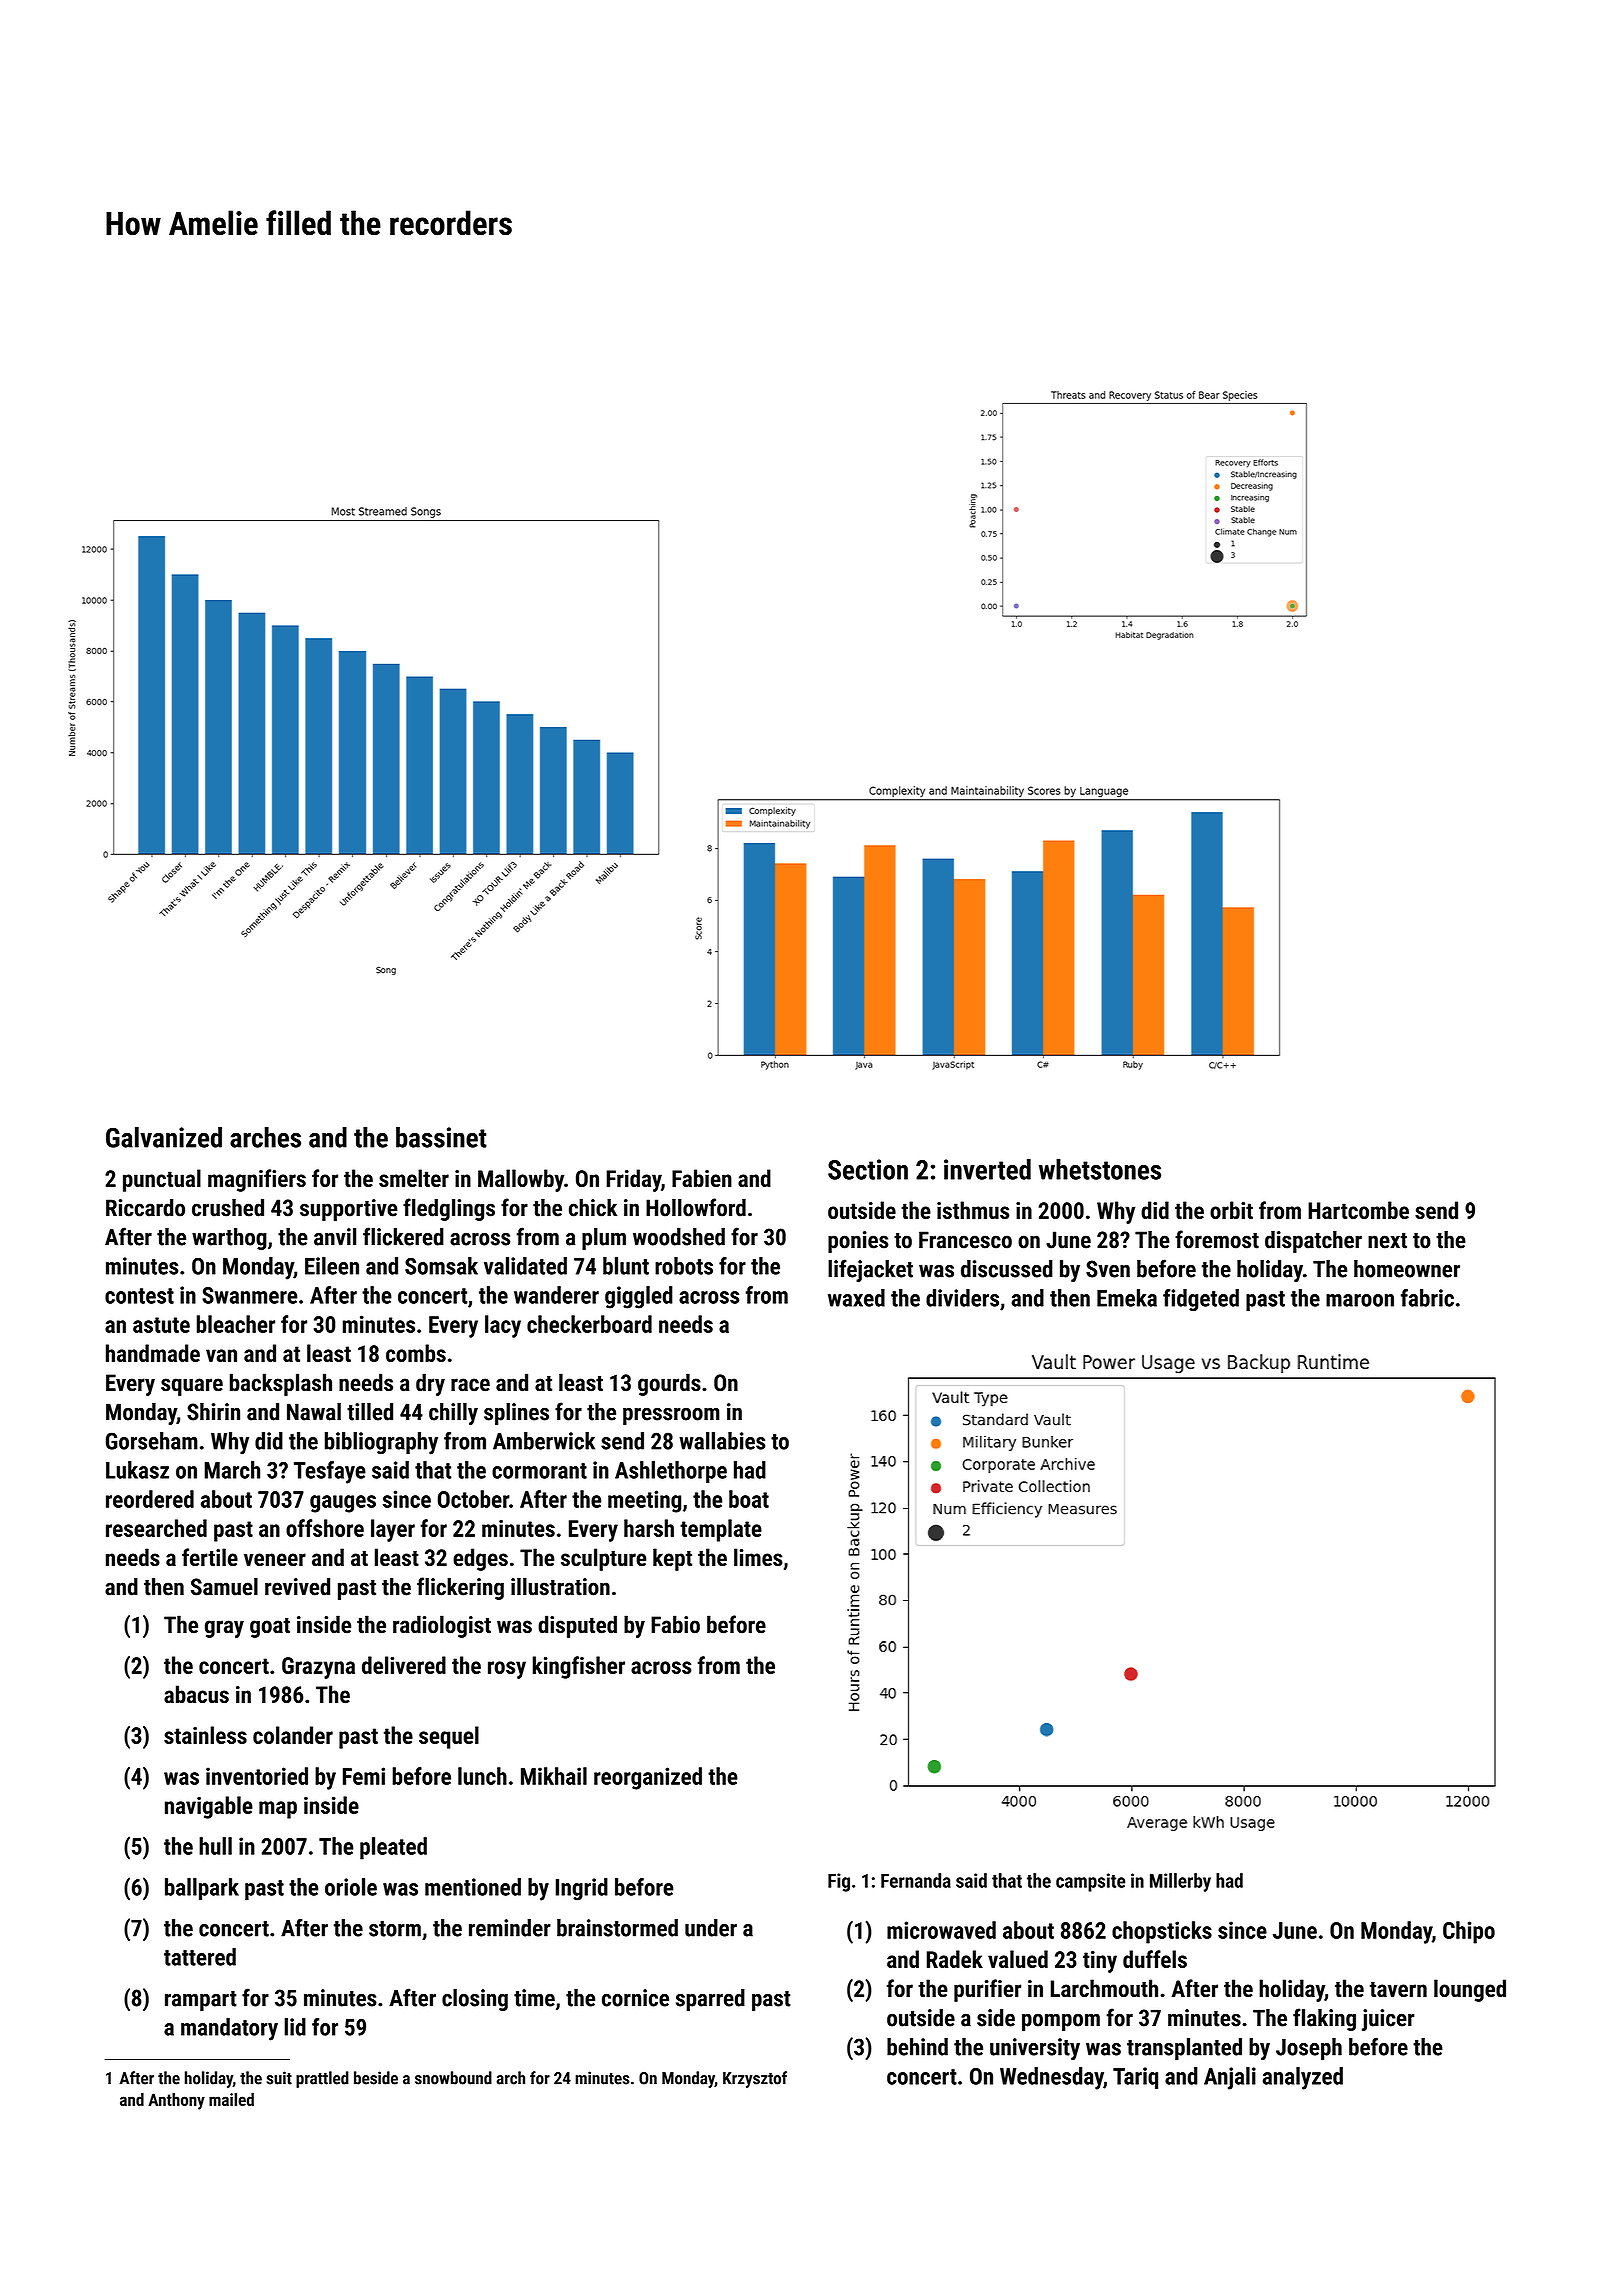 The height and width of the screenshot is (2292, 1620). I want to click on goat, so click(270, 1628).
